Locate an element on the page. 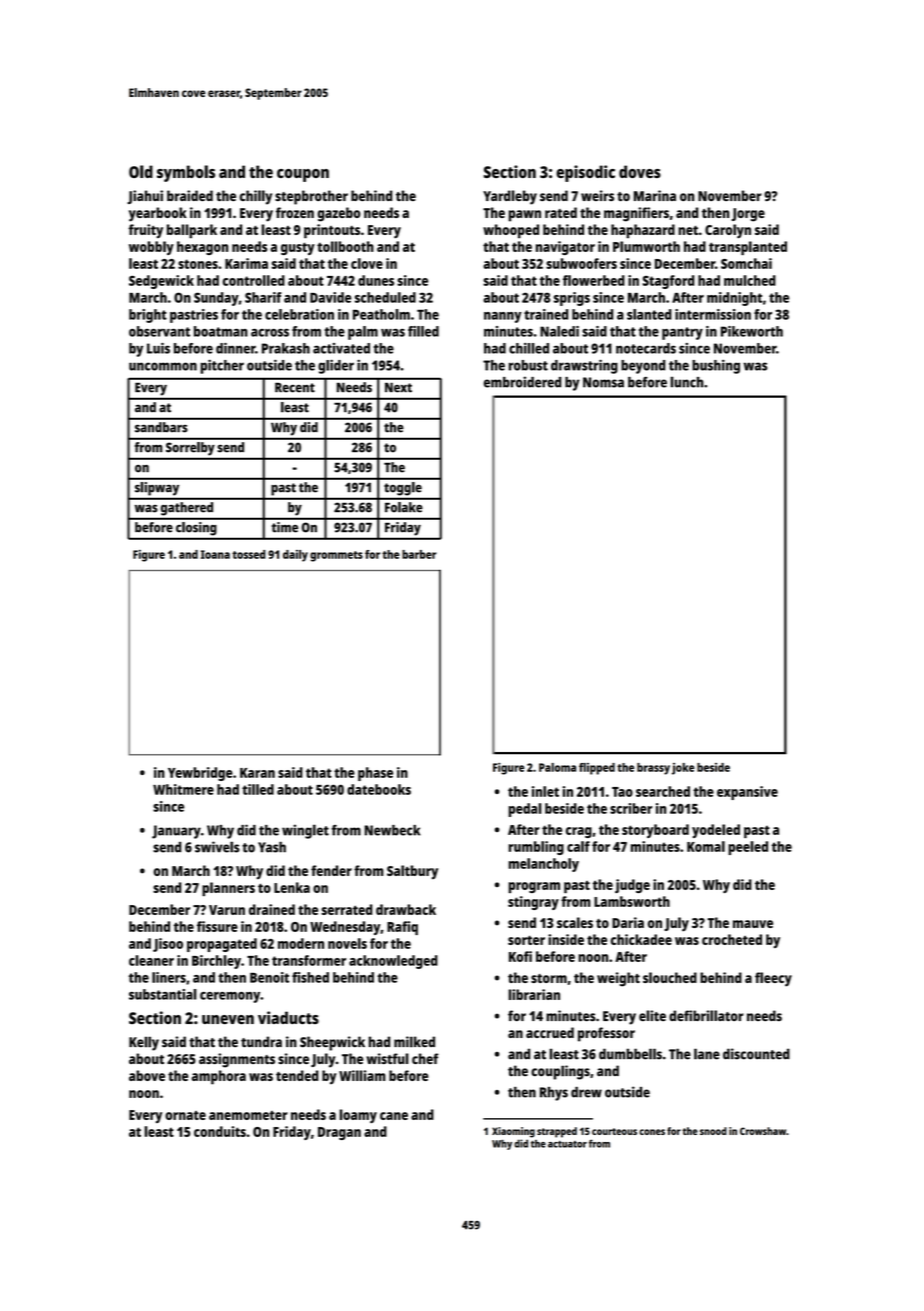 Image resolution: width=924 pixels, height=1311 pixels. winglet is located at coordinates (305, 831).
